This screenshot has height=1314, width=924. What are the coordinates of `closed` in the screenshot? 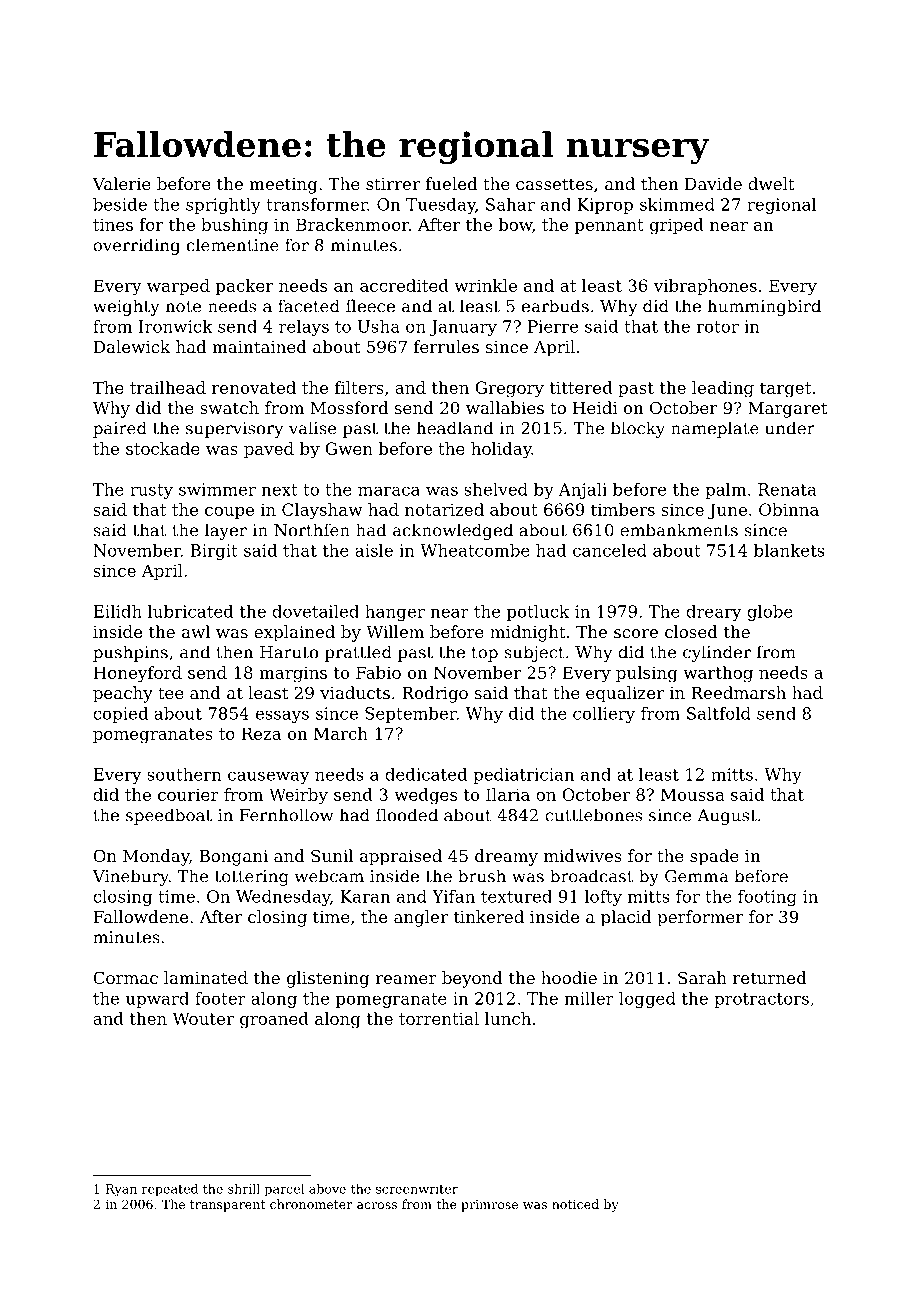 It's located at (691, 631).
